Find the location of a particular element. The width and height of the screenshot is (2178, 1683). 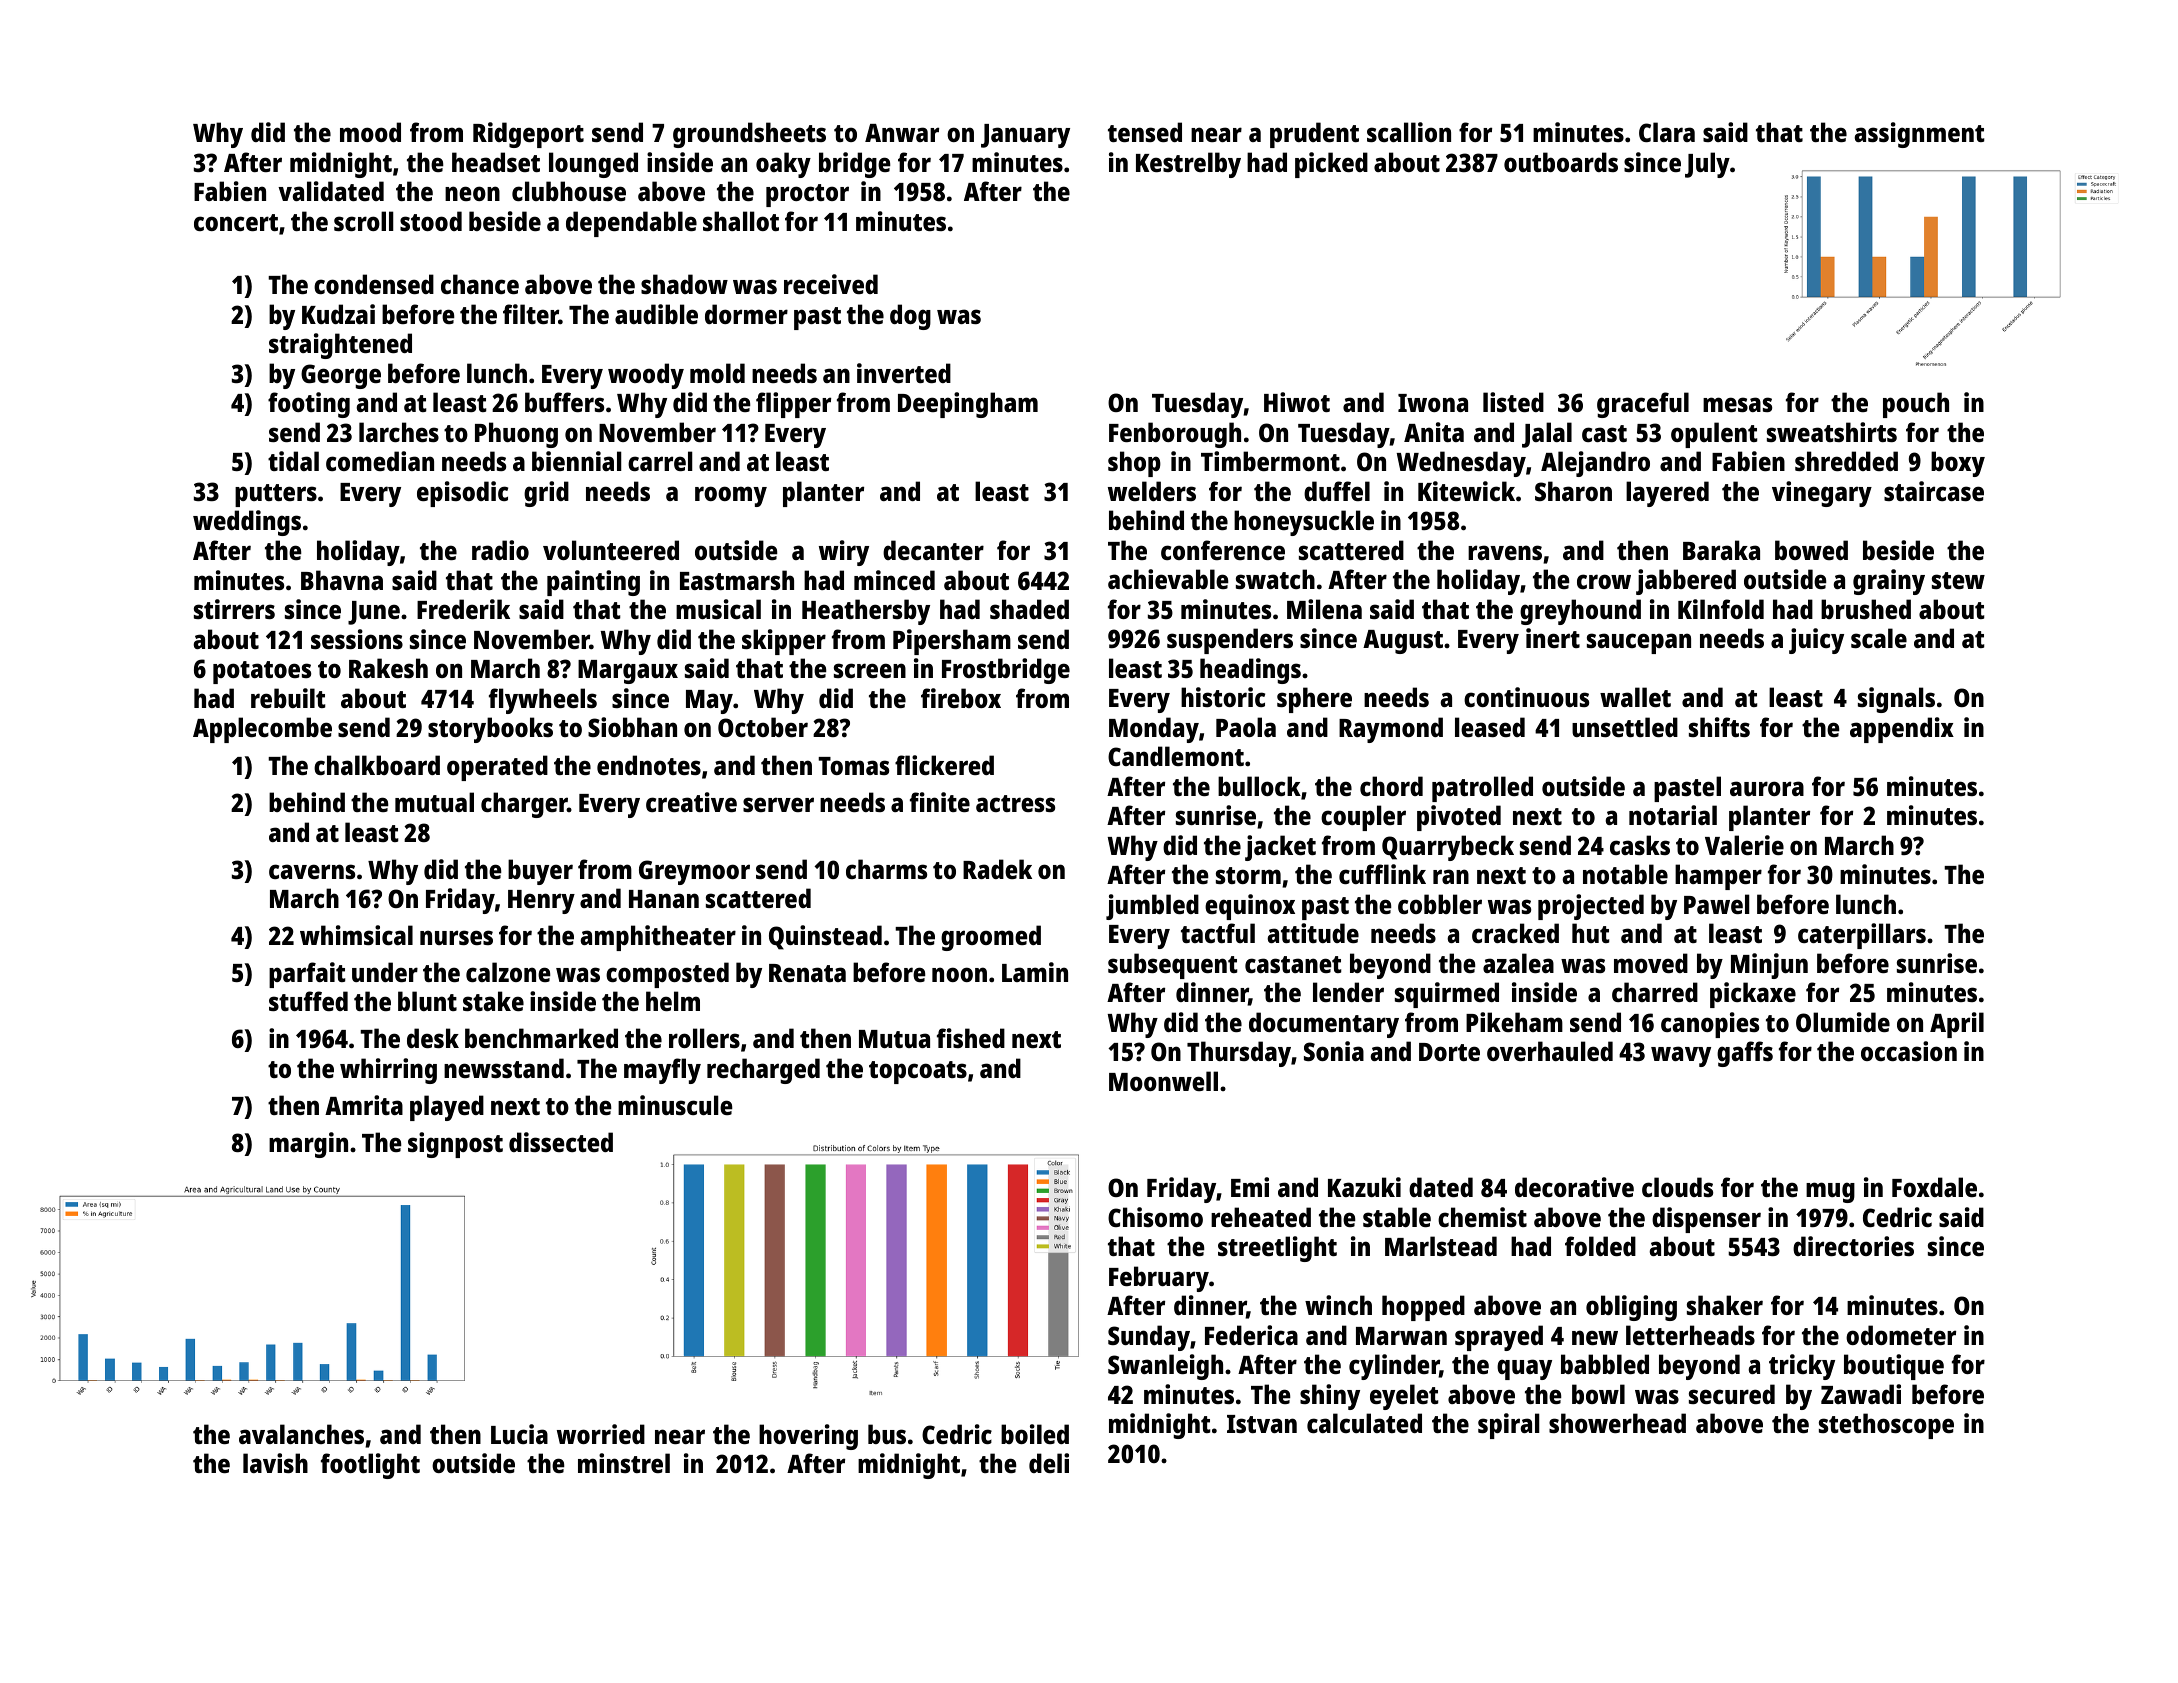

audible is located at coordinates (656, 314).
